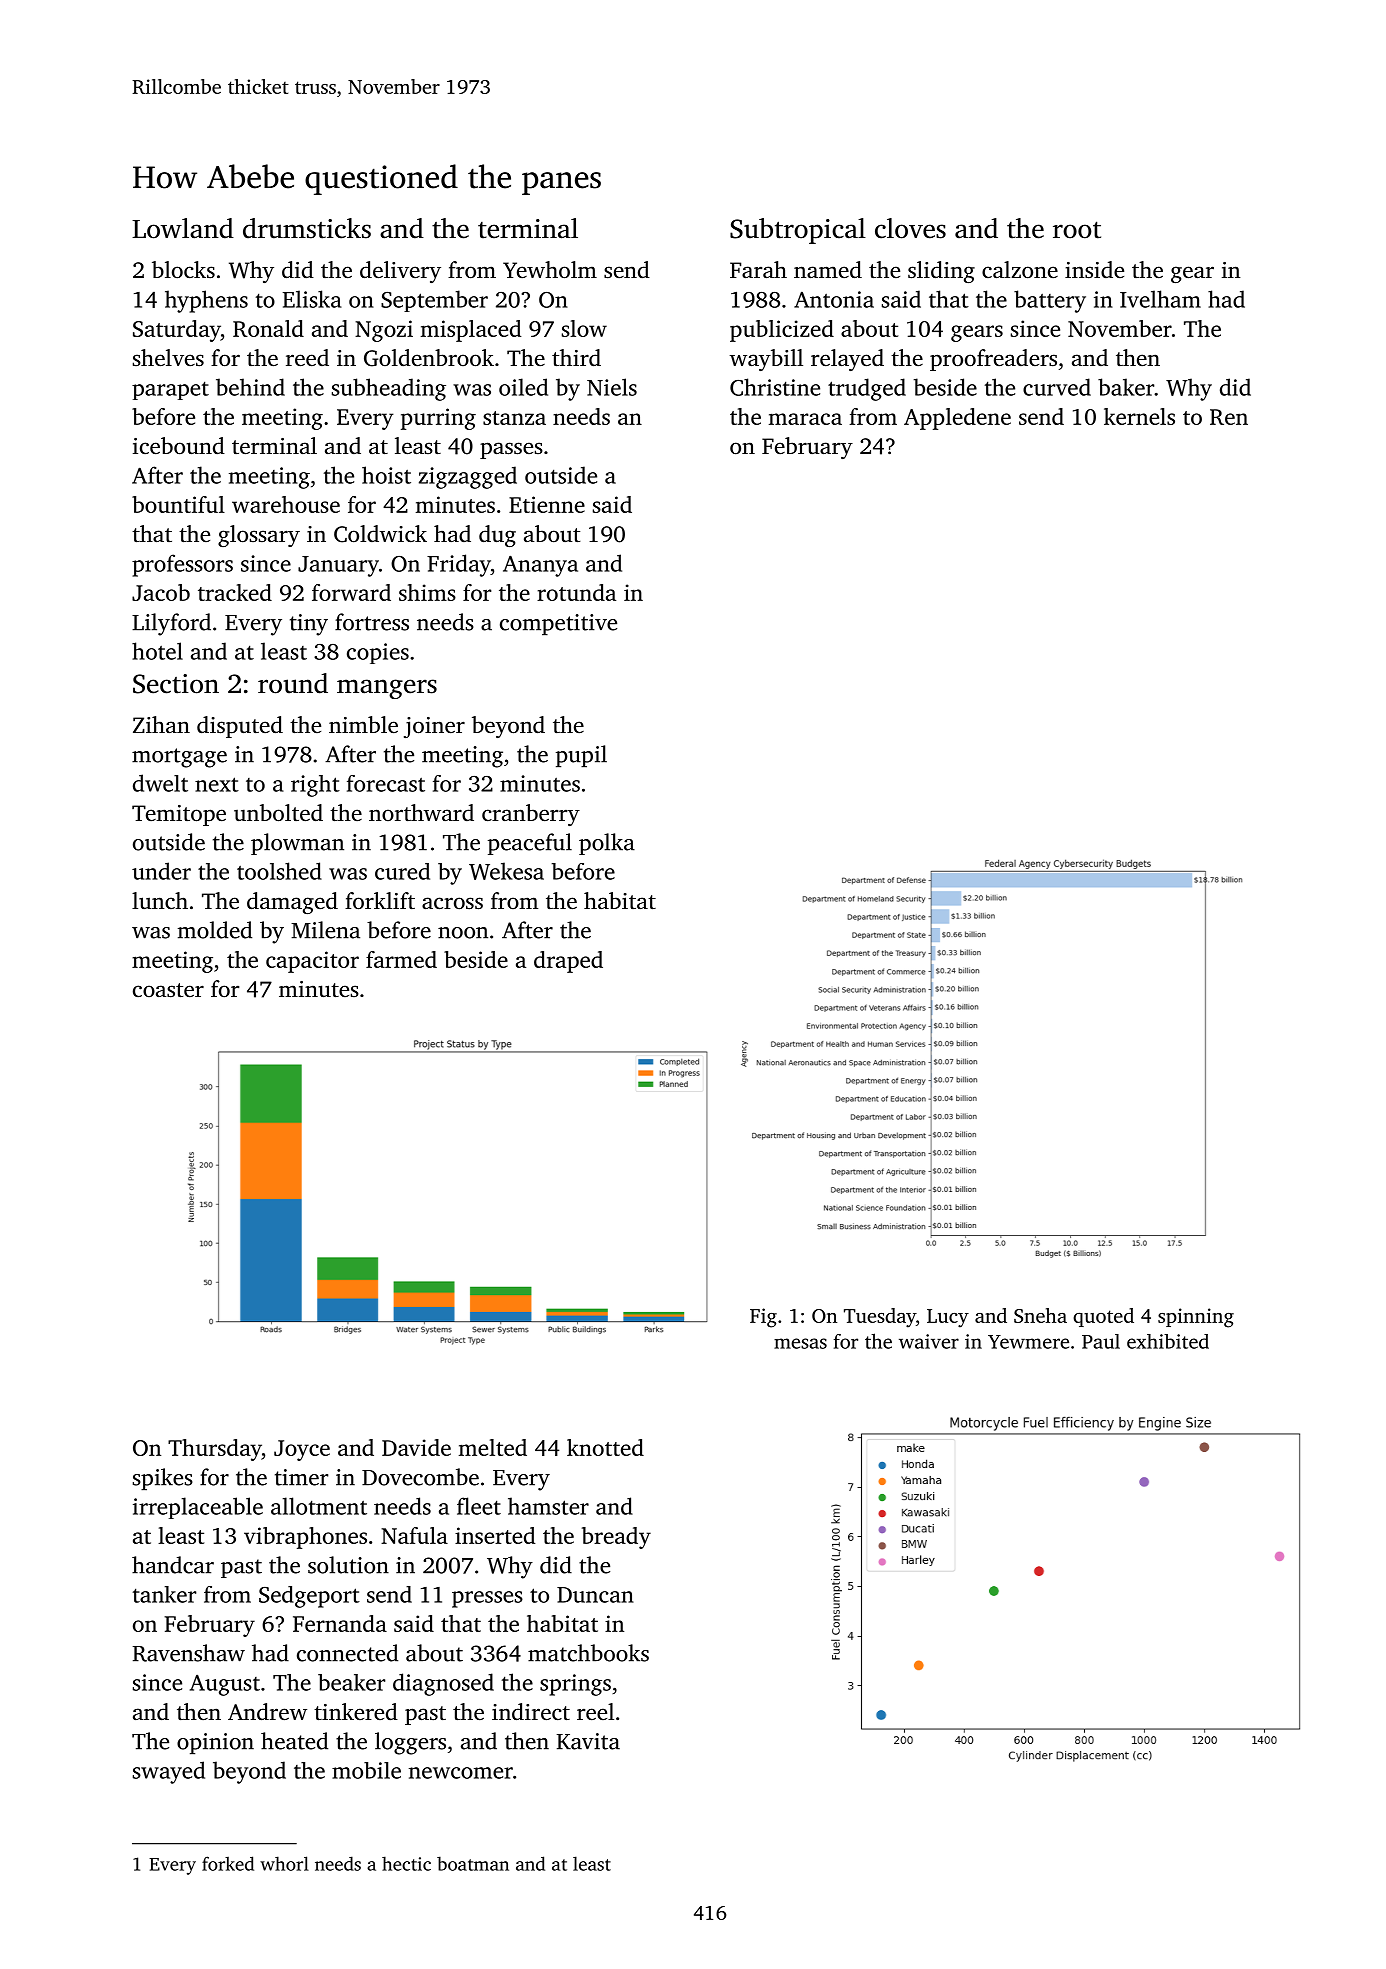  Describe the element at coordinates (302, 1450) in the screenshot. I see `Joyce` at that location.
